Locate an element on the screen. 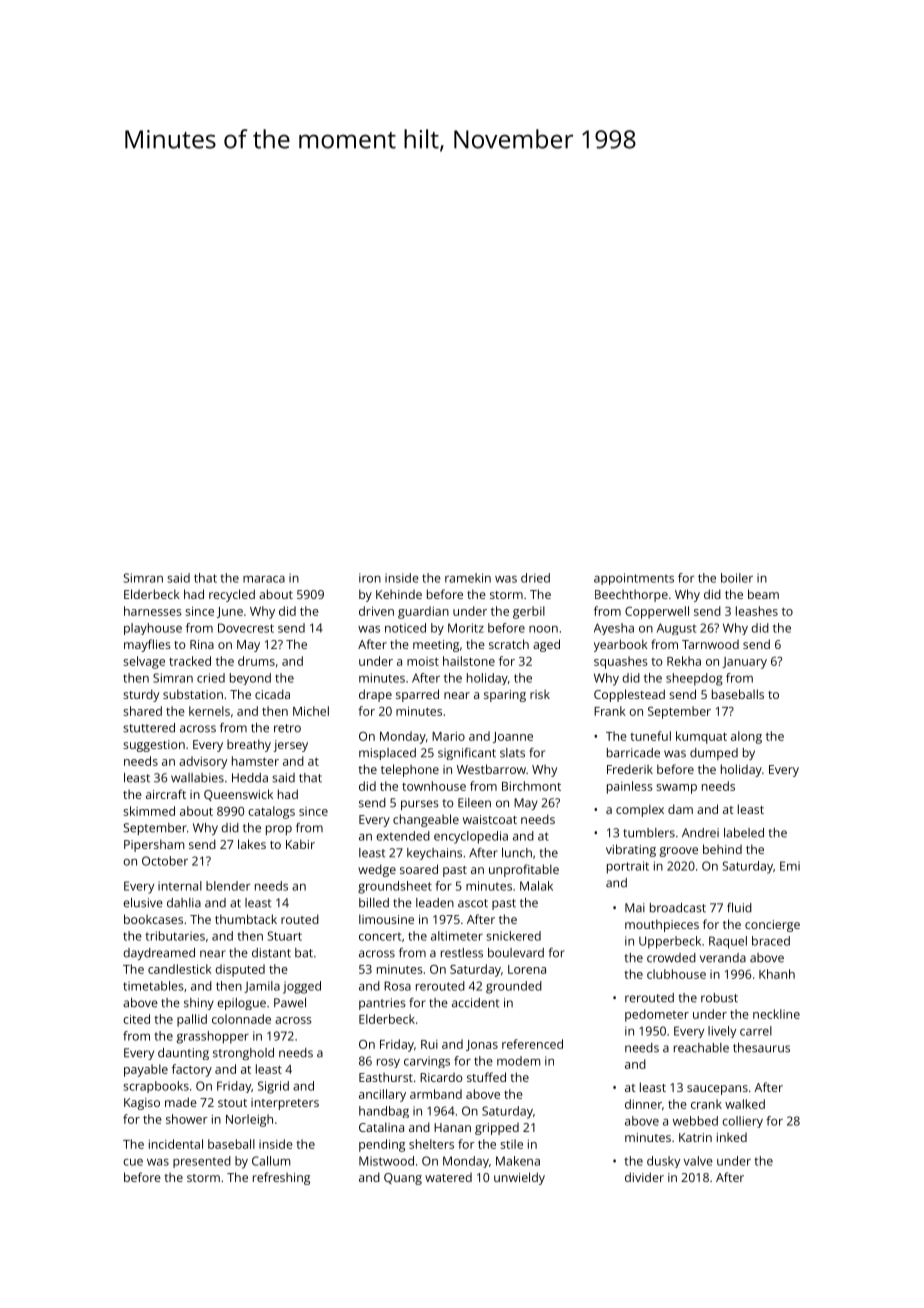 This screenshot has width=924, height=1308. ascot is located at coordinates (473, 903).
